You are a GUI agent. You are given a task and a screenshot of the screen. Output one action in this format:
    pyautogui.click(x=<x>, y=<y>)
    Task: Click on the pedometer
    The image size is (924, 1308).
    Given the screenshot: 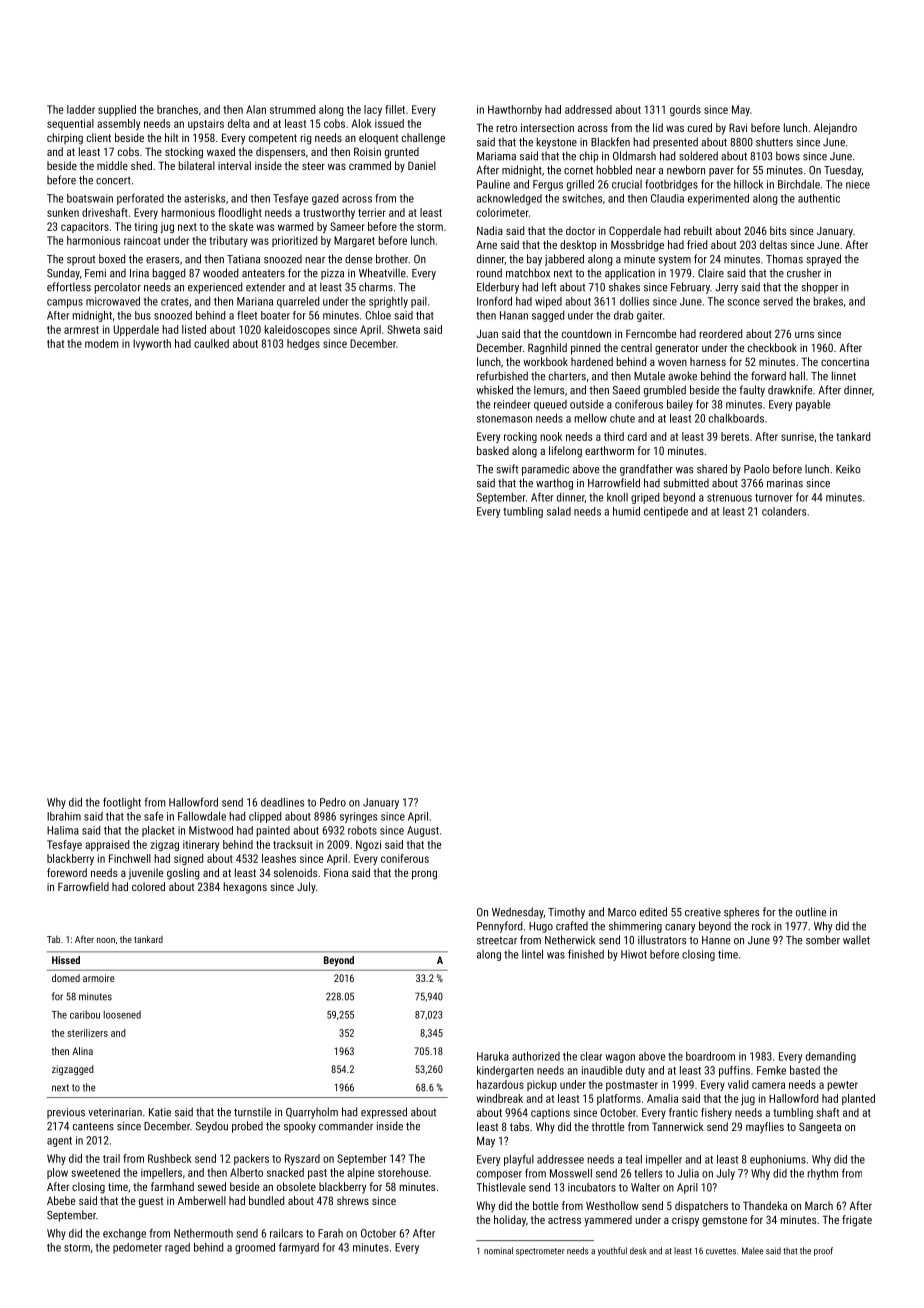 What is the action you would take?
    pyautogui.click(x=137, y=1248)
